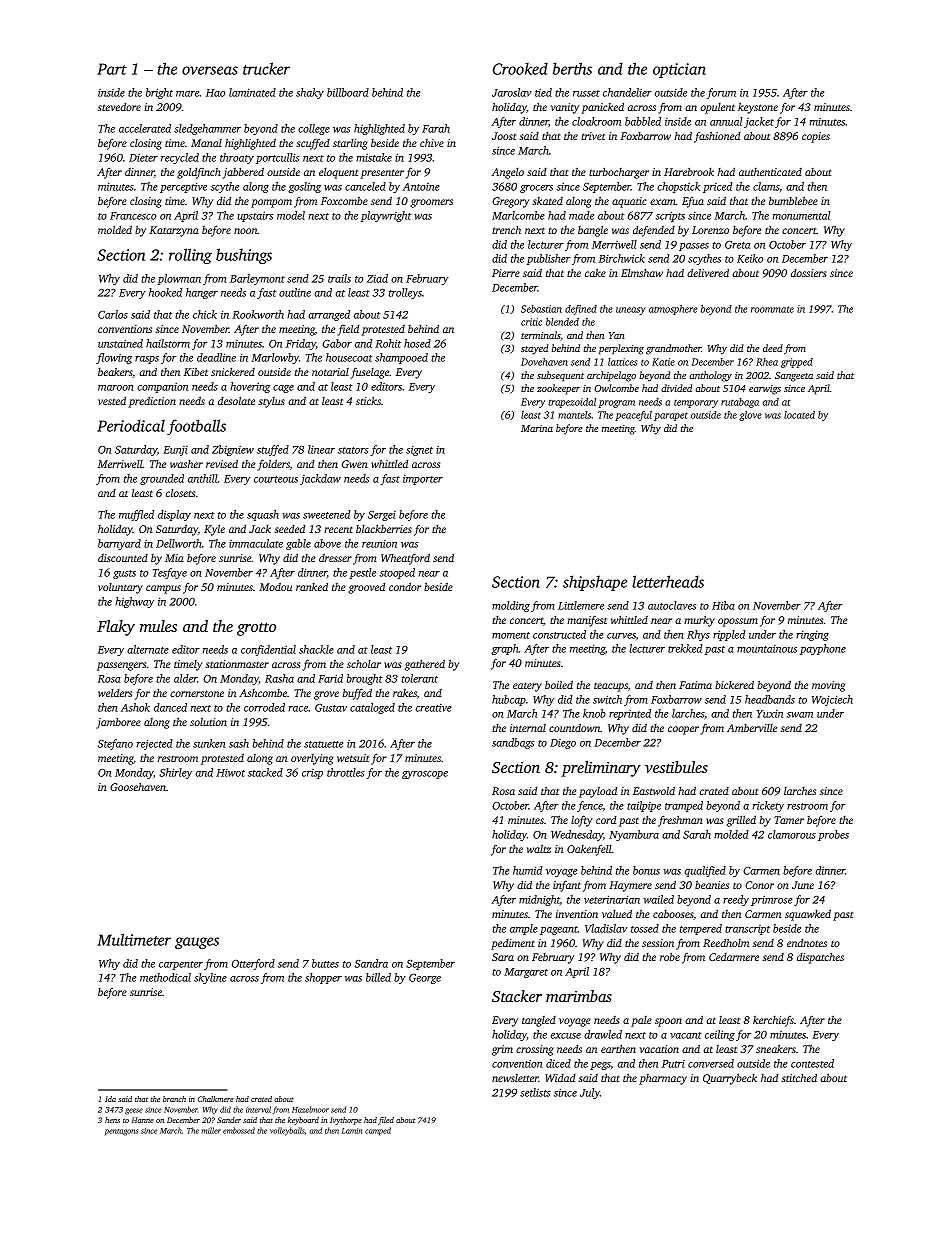 The image size is (952, 1233). What do you see at coordinates (684, 806) in the screenshot?
I see `tramped` at bounding box center [684, 806].
